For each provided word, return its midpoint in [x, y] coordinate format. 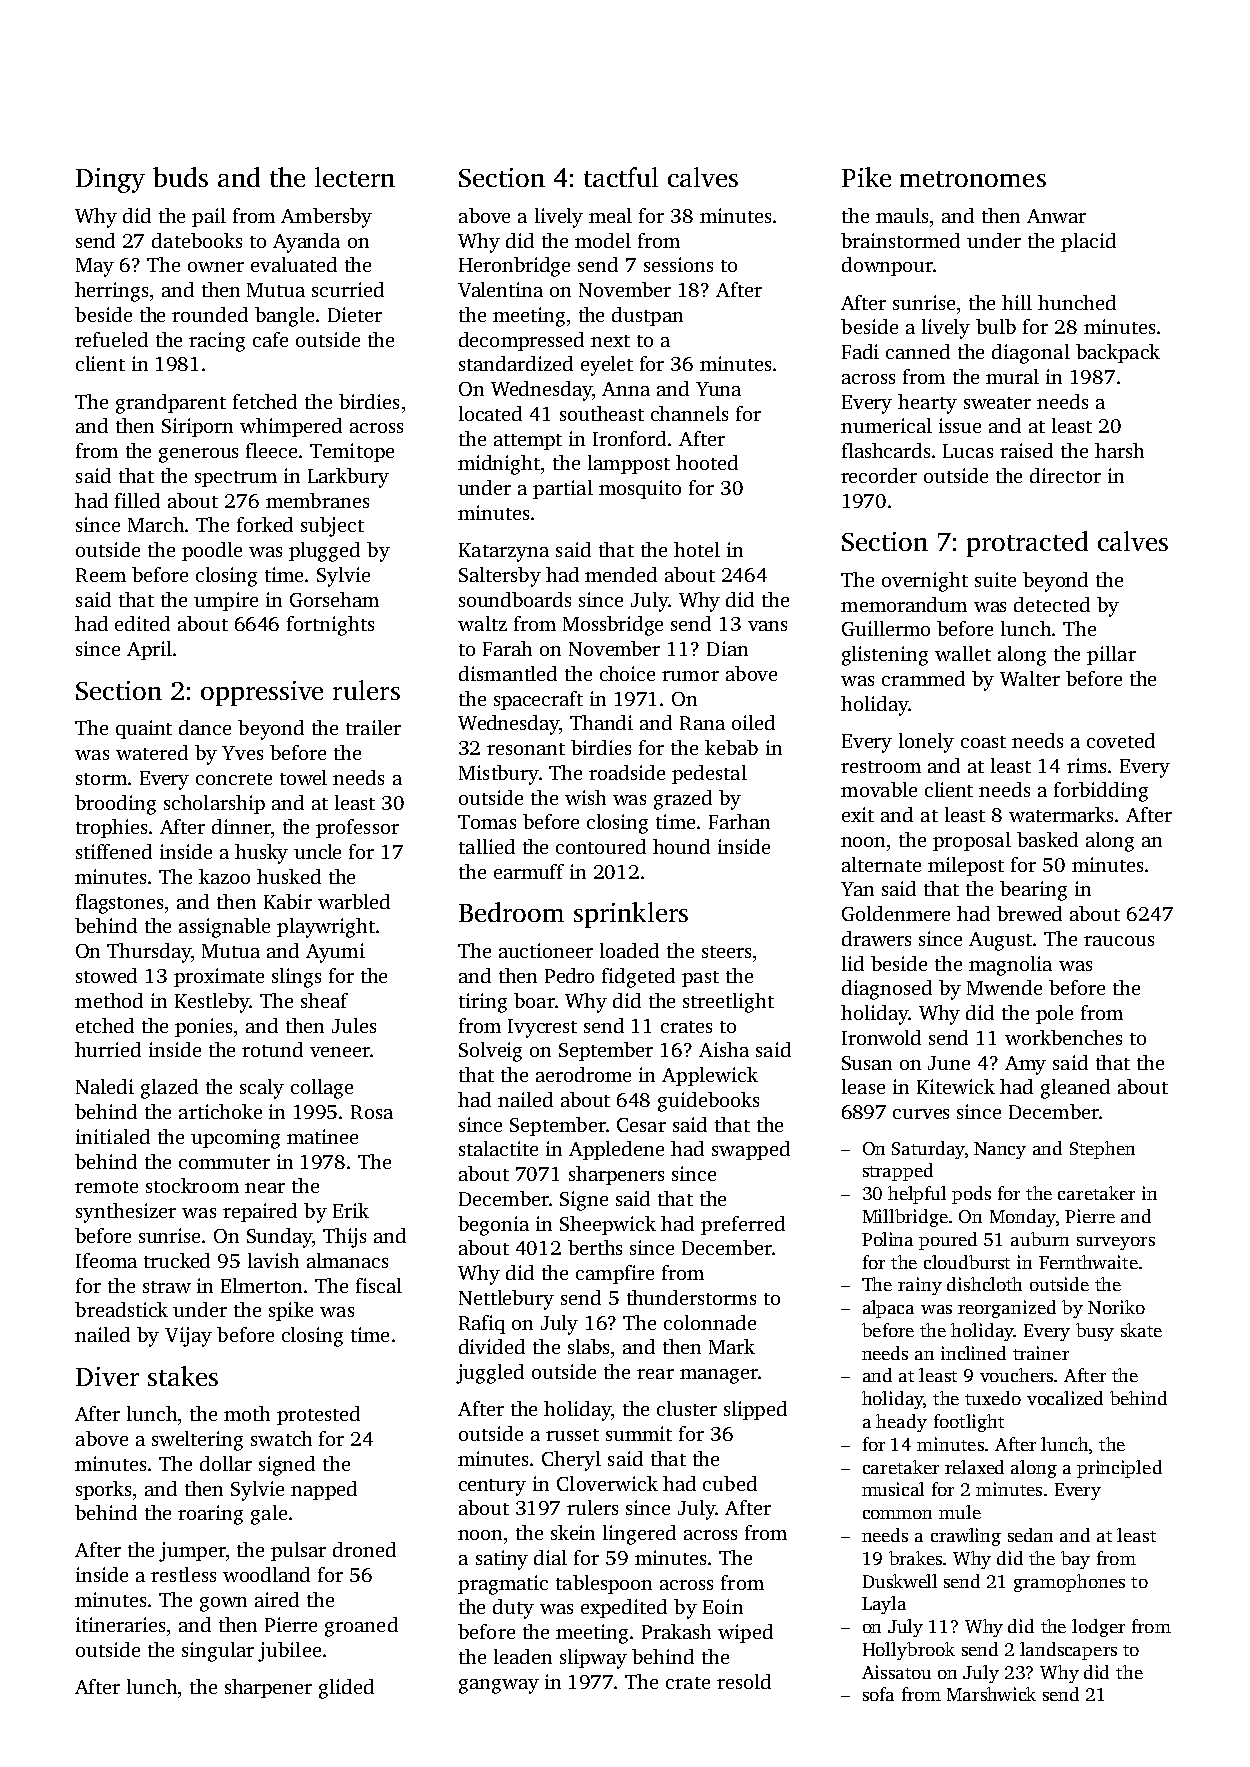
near [265, 1188]
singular [218, 1652]
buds [180, 177]
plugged [324, 552]
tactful [621, 177]
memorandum [904, 604]
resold [744, 1681]
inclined [973, 1353]
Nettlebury [506, 1300]
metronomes [973, 179]
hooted [707, 462]
